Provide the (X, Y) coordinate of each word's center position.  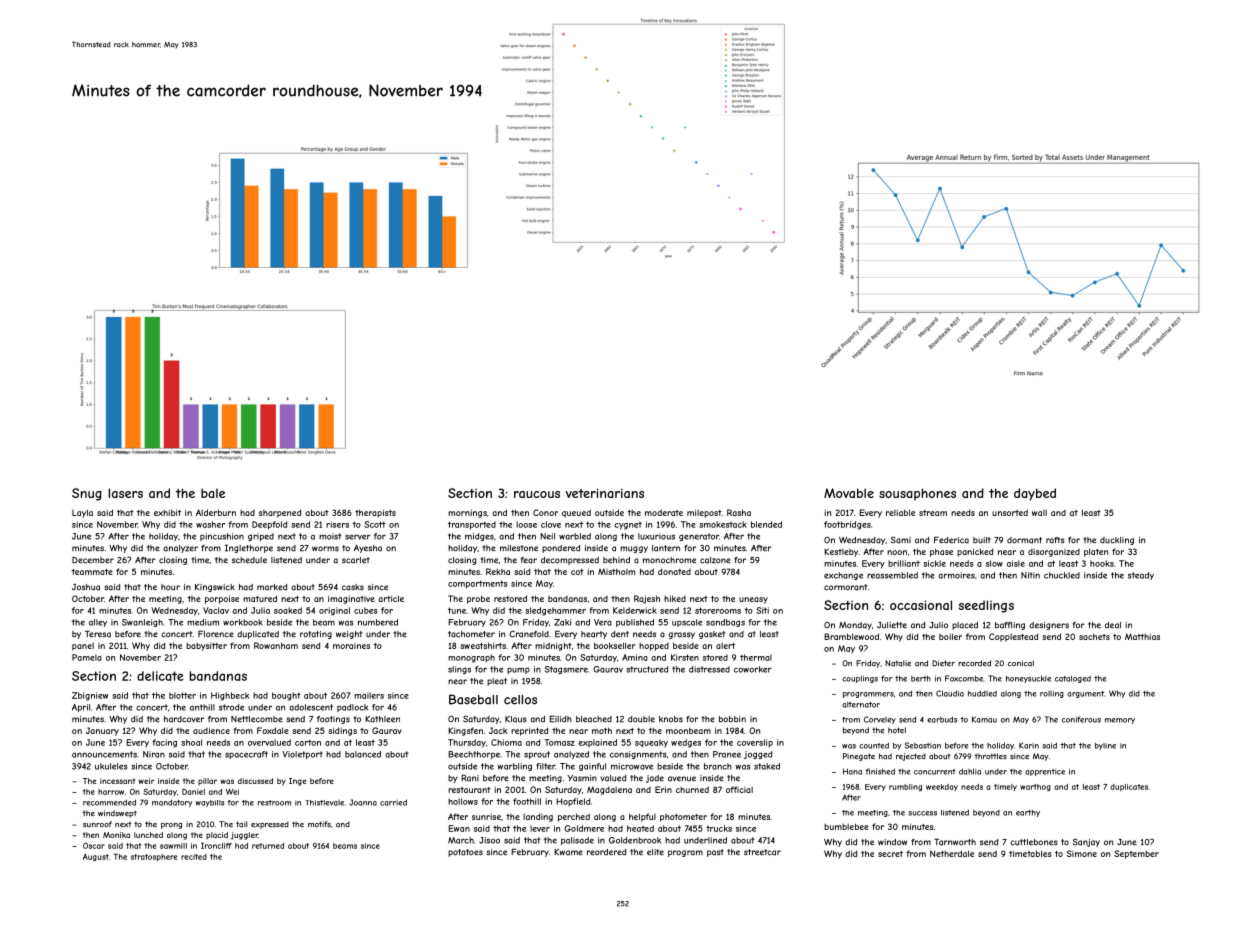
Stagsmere (566, 670)
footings (333, 720)
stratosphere (154, 857)
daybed (1035, 494)
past (715, 853)
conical (1021, 663)
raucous (537, 494)
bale (213, 493)
